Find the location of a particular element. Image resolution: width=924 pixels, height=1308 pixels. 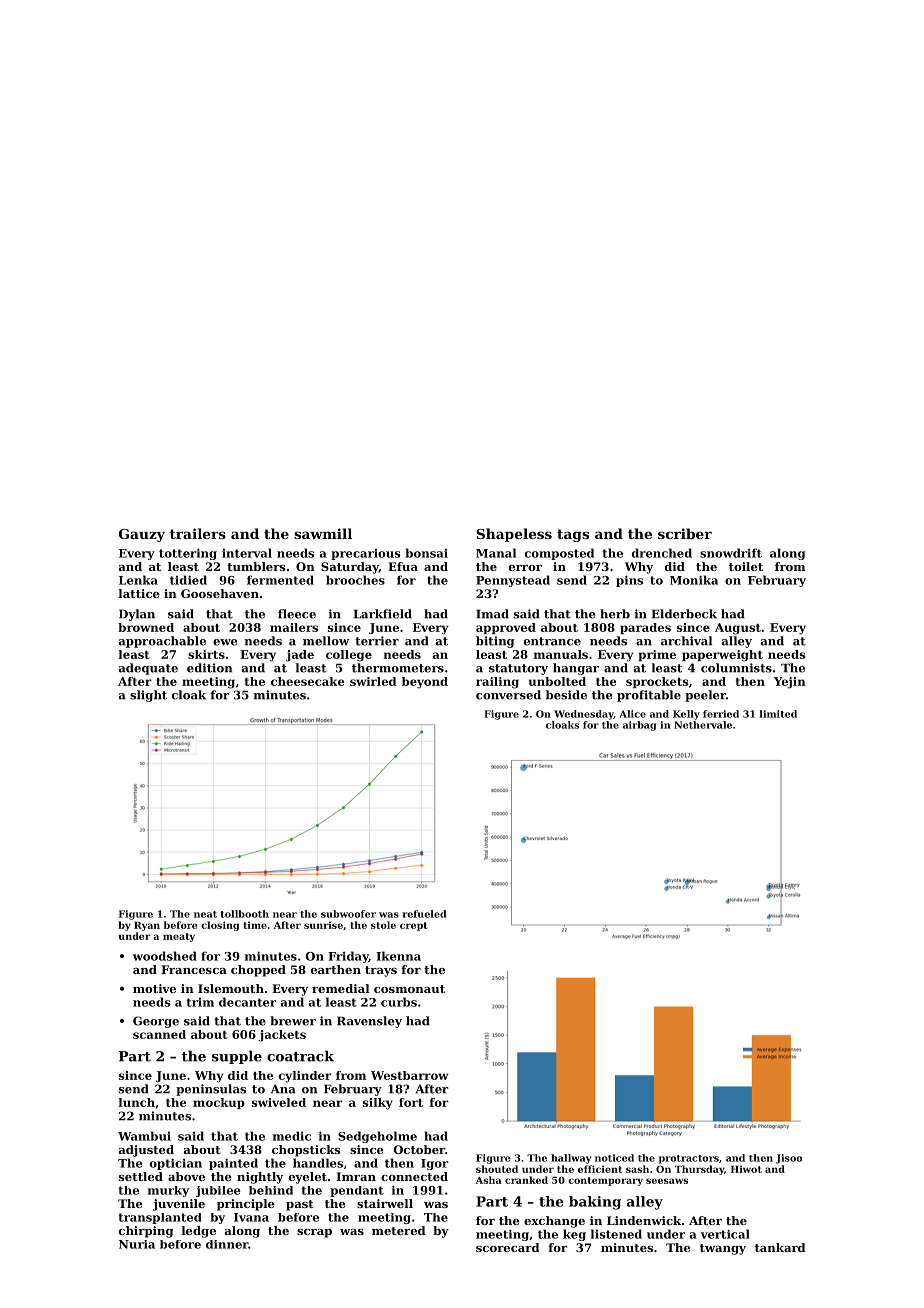

twangy is located at coordinates (723, 1249).
